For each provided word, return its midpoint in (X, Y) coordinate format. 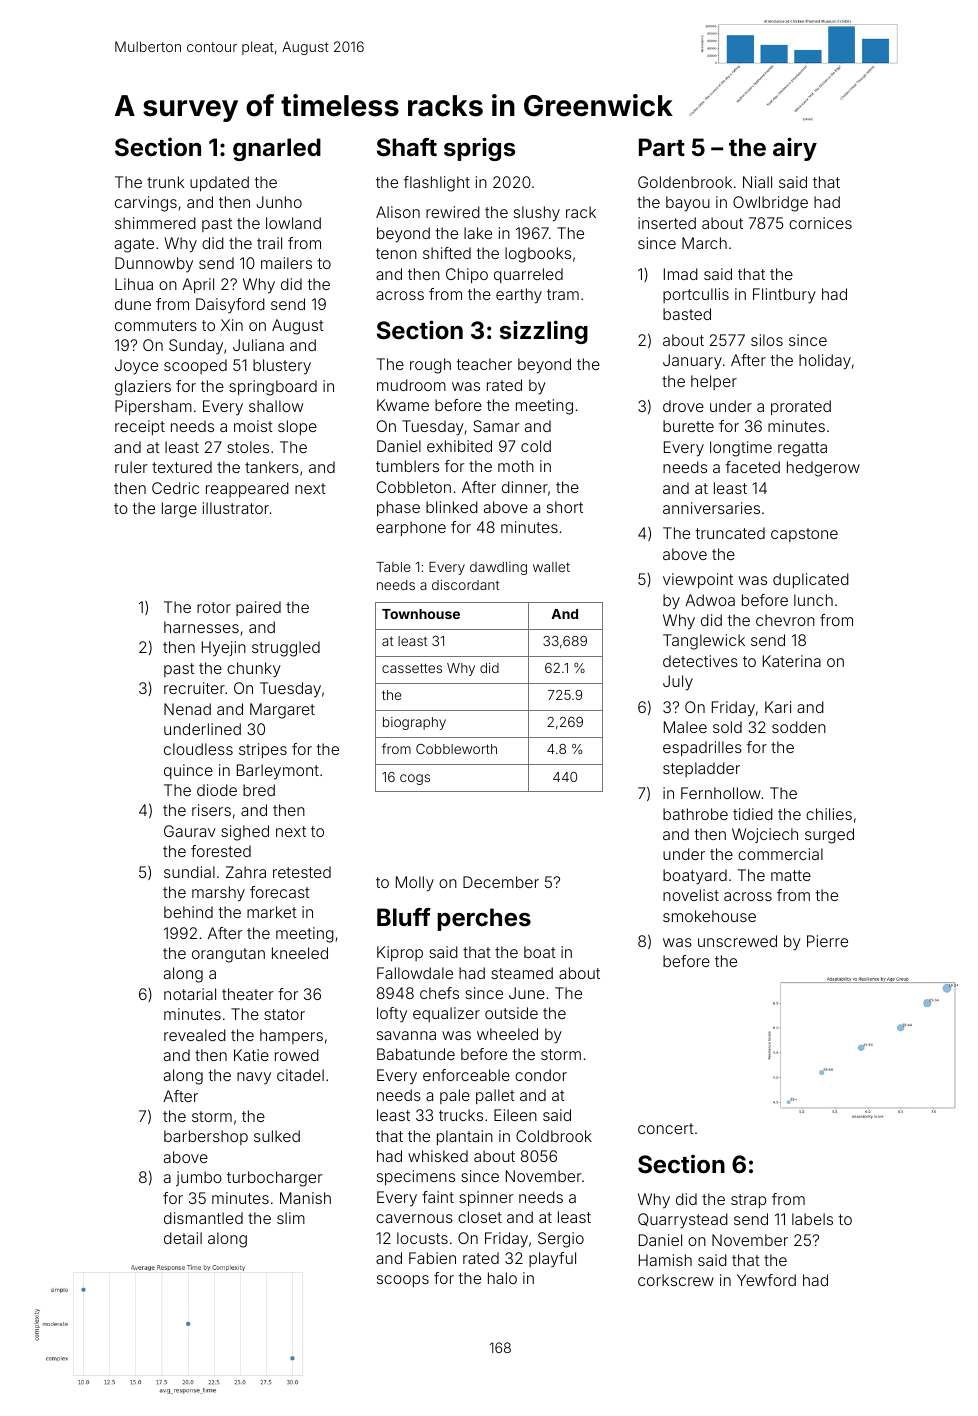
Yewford (766, 1280)
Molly (415, 884)
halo (502, 1278)
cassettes (412, 668)
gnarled (277, 149)
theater (248, 994)
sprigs (479, 149)
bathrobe (695, 814)
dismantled (203, 1218)
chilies (829, 814)
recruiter (194, 688)
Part (662, 147)
